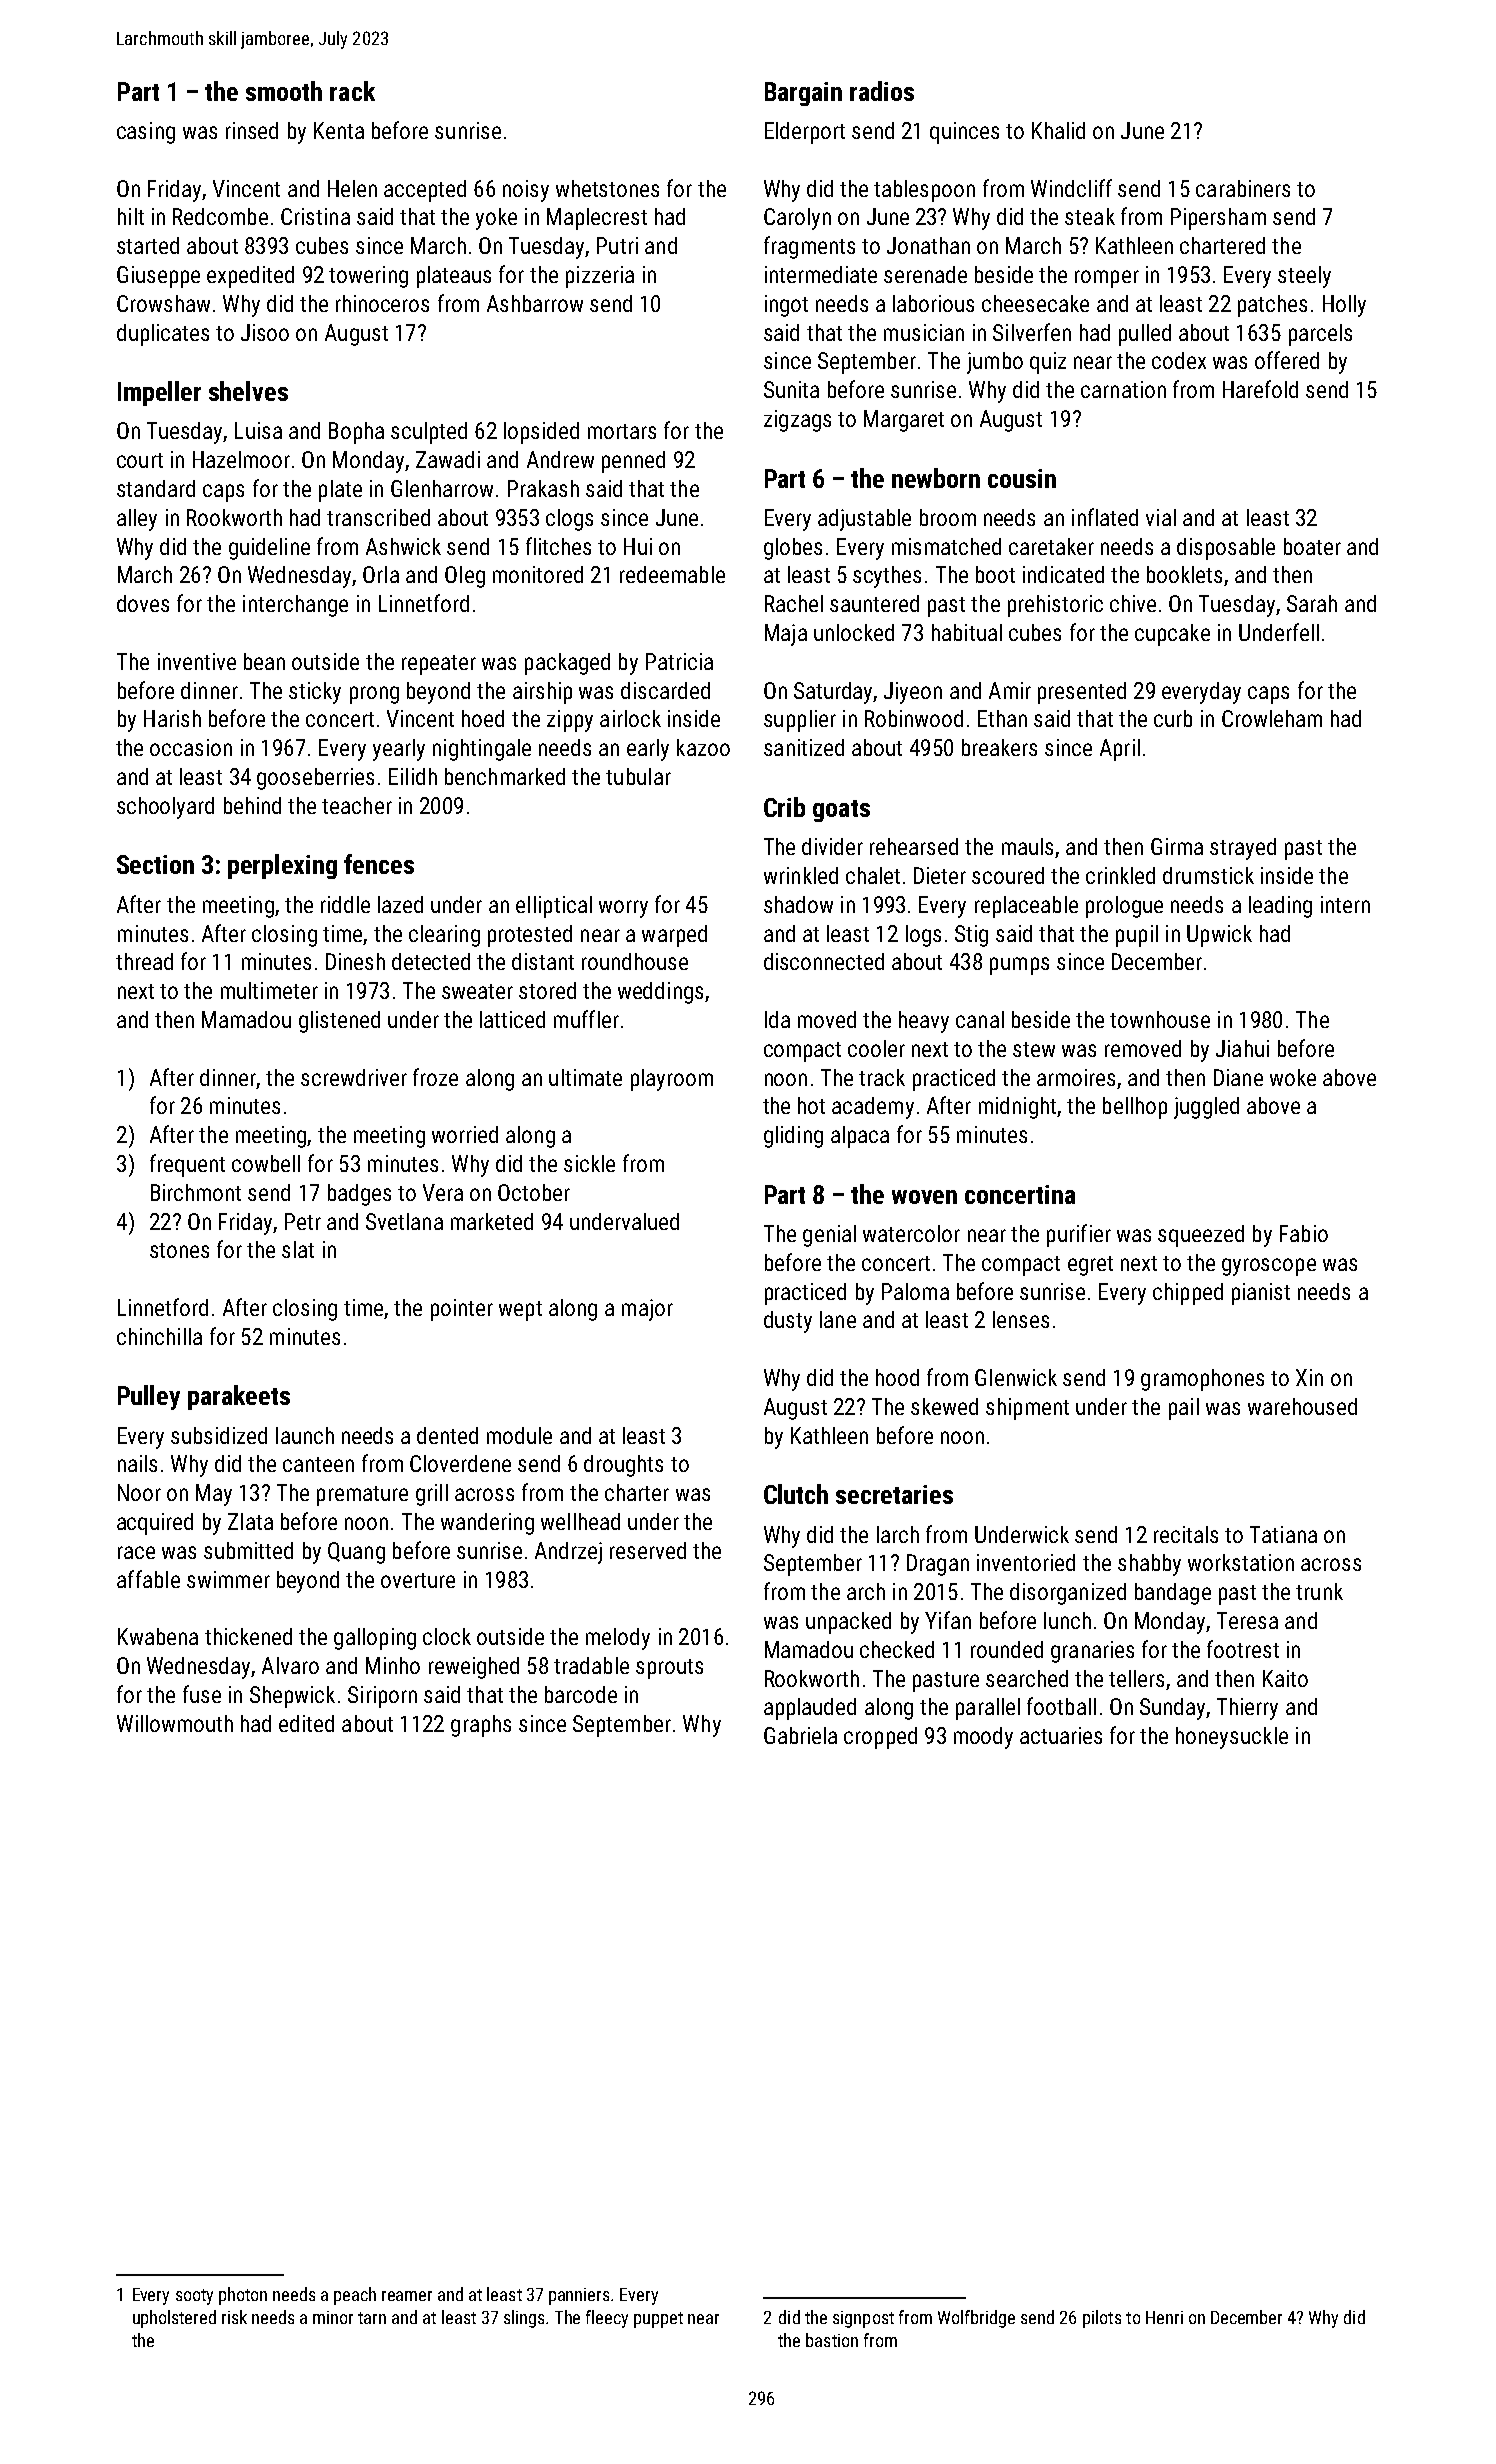 This document has height=2464, width=1496. Describe the element at coordinates (404, 1221) in the document. I see `Svetlana` at that location.
